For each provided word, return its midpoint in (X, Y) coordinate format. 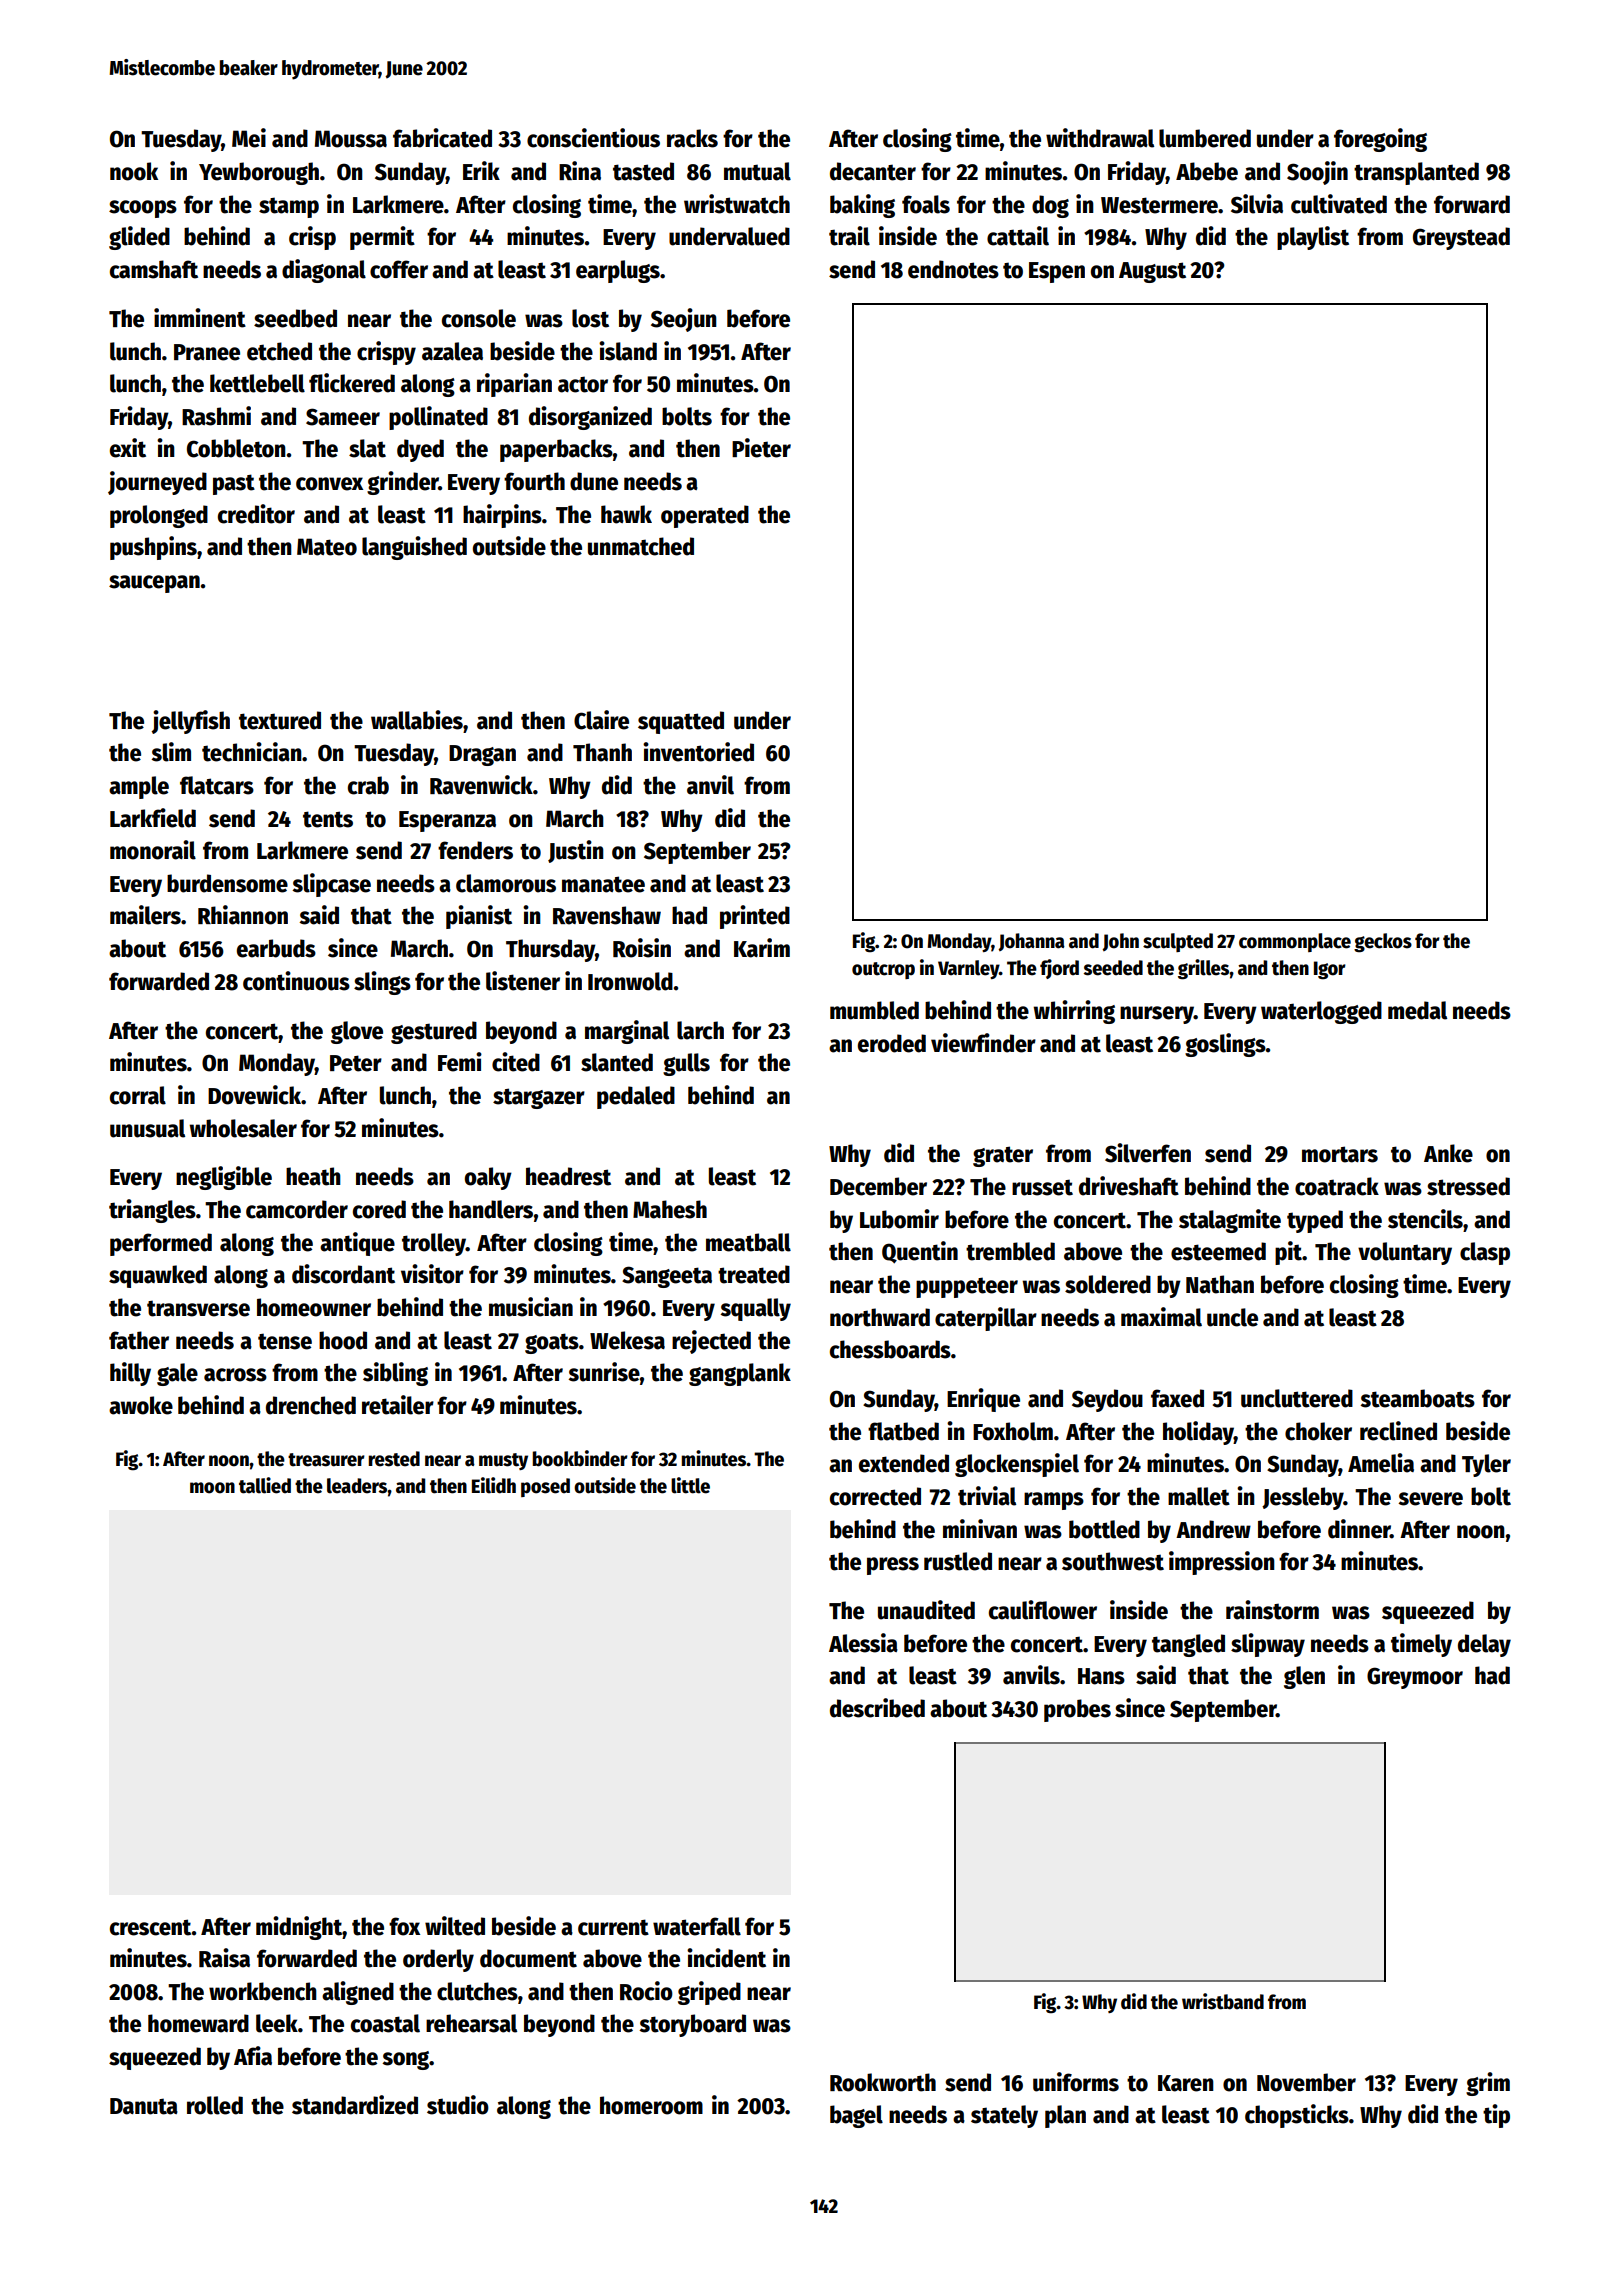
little (690, 1485)
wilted (455, 1926)
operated (705, 516)
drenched (311, 1405)
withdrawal (1100, 138)
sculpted (1178, 942)
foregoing (1380, 140)
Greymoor (1415, 1678)
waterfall (697, 1926)
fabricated (442, 138)
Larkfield (153, 818)
